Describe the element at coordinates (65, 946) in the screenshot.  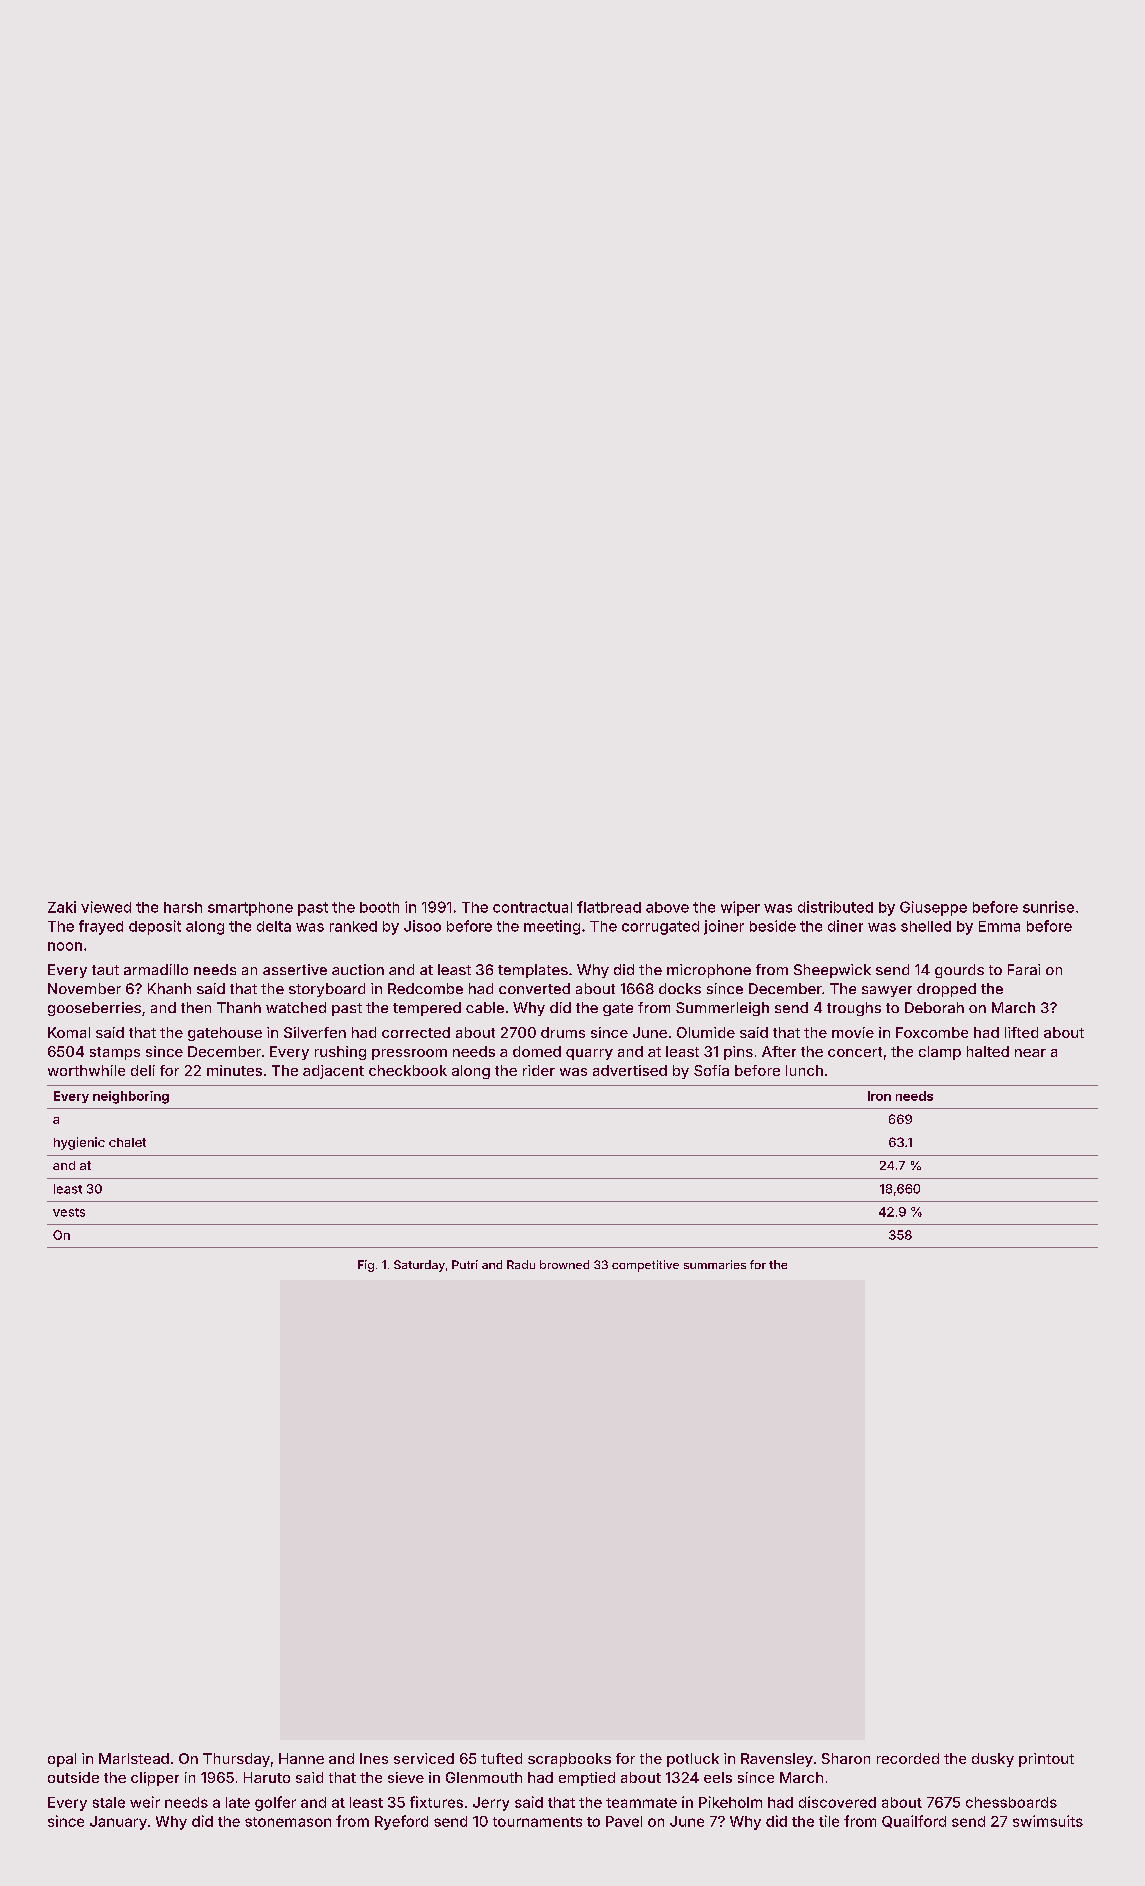
I see `noon` at that location.
